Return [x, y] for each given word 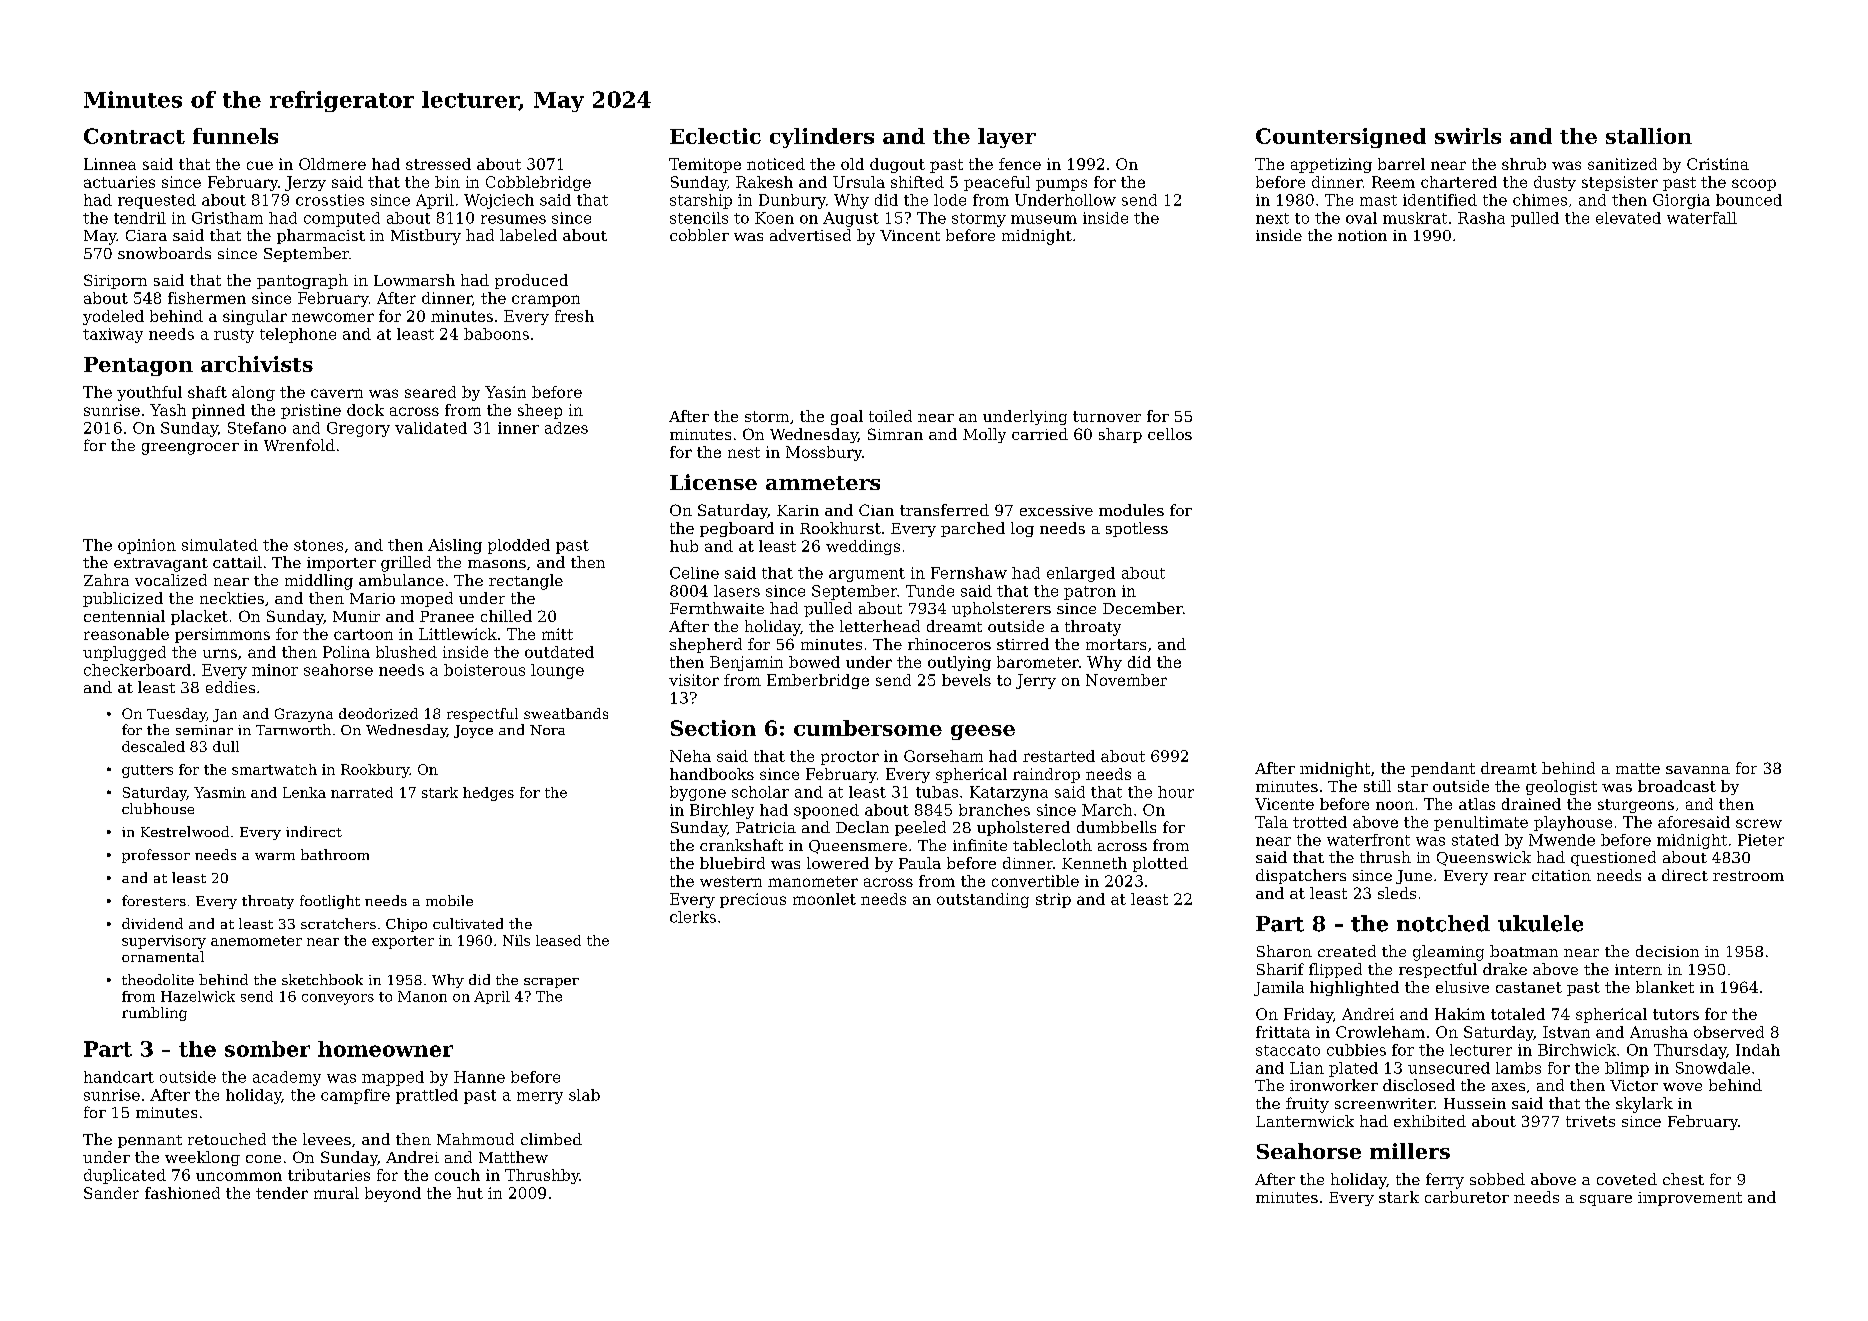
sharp [1120, 435]
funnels [235, 136]
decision [1667, 951]
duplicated [125, 1176]
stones [318, 545]
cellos [1170, 434]
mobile [449, 900]
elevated [1628, 218]
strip [1053, 900]
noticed [776, 164]
